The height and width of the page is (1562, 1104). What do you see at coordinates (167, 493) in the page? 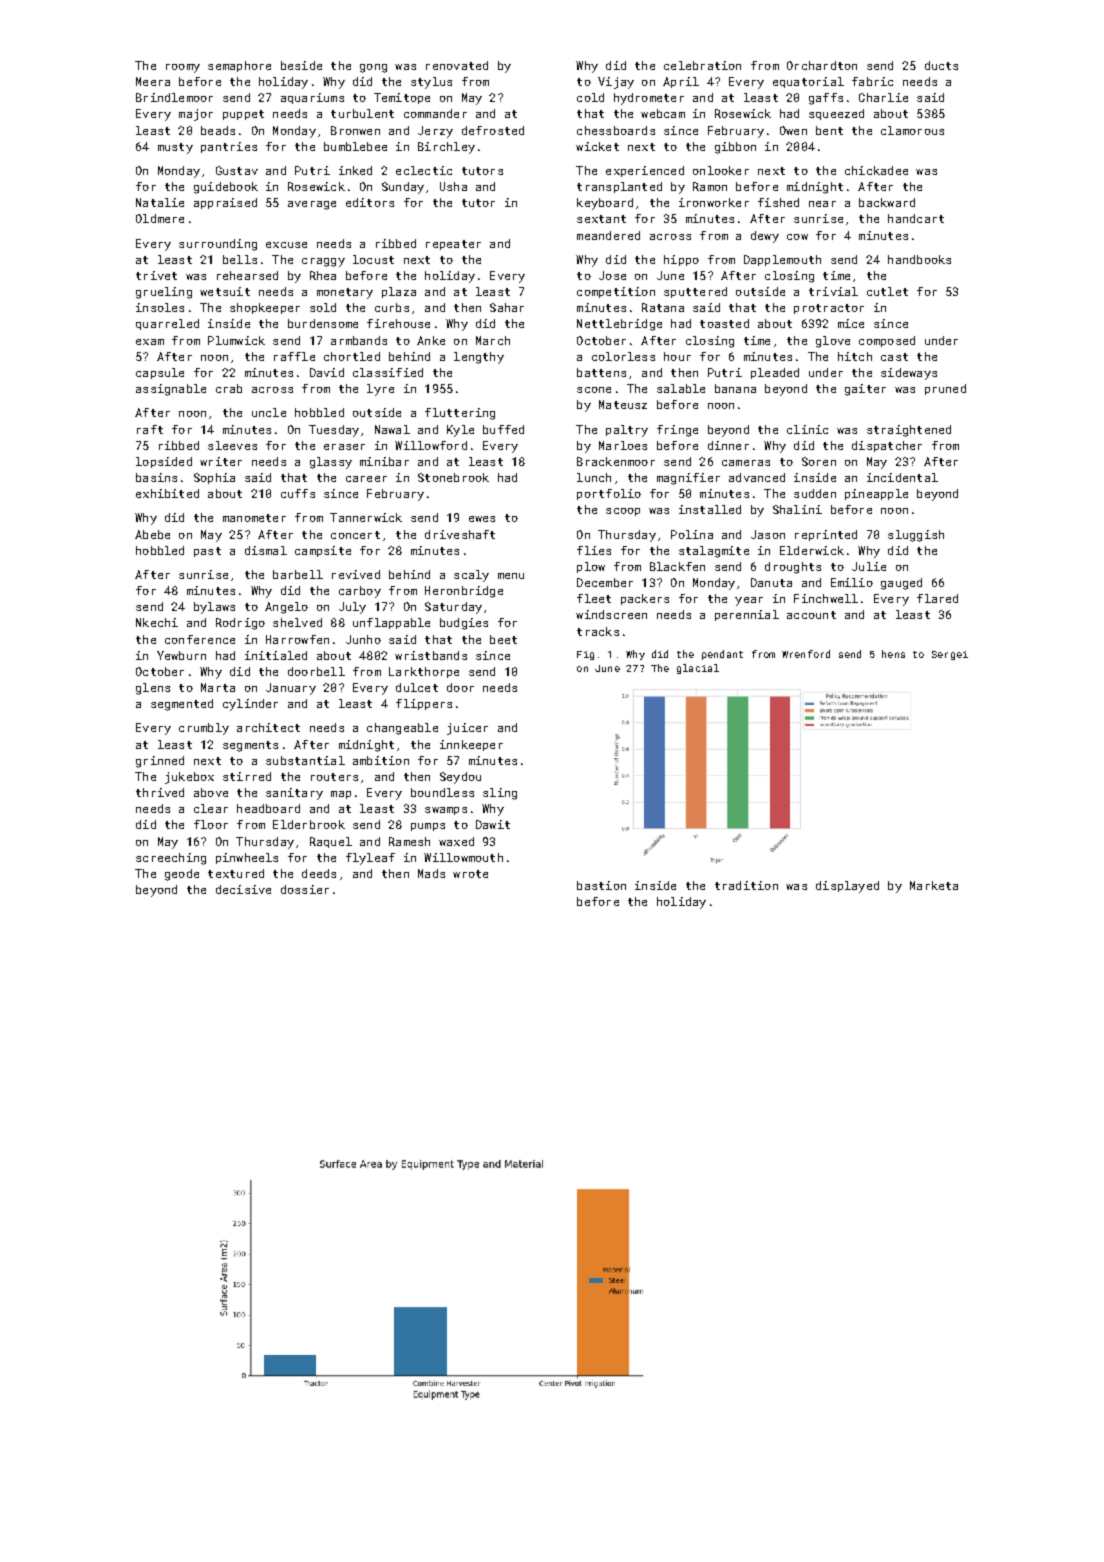
I see `exhibited` at bounding box center [167, 493].
